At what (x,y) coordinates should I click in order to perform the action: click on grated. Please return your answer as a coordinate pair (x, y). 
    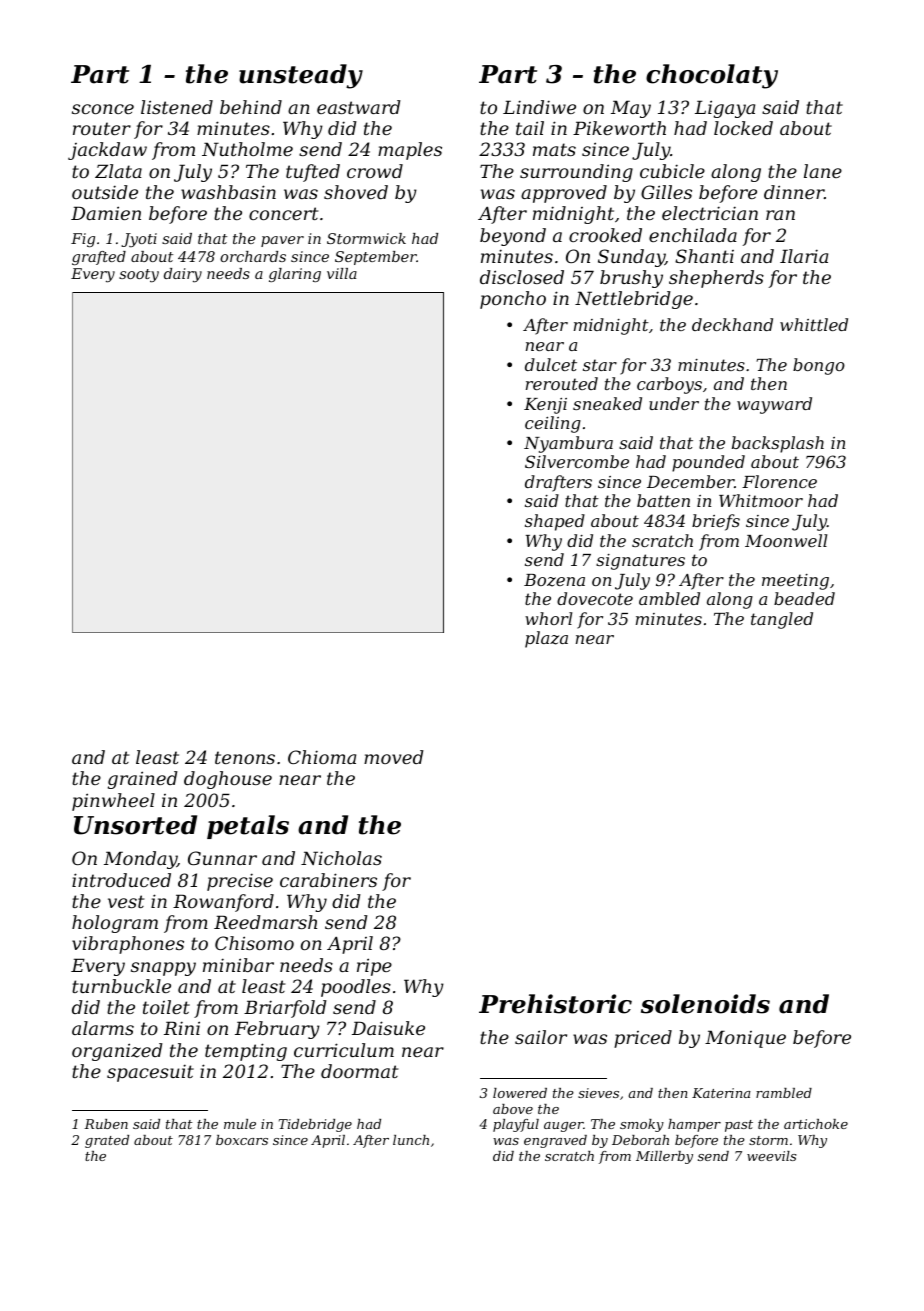
    Looking at the image, I should click on (107, 1141).
